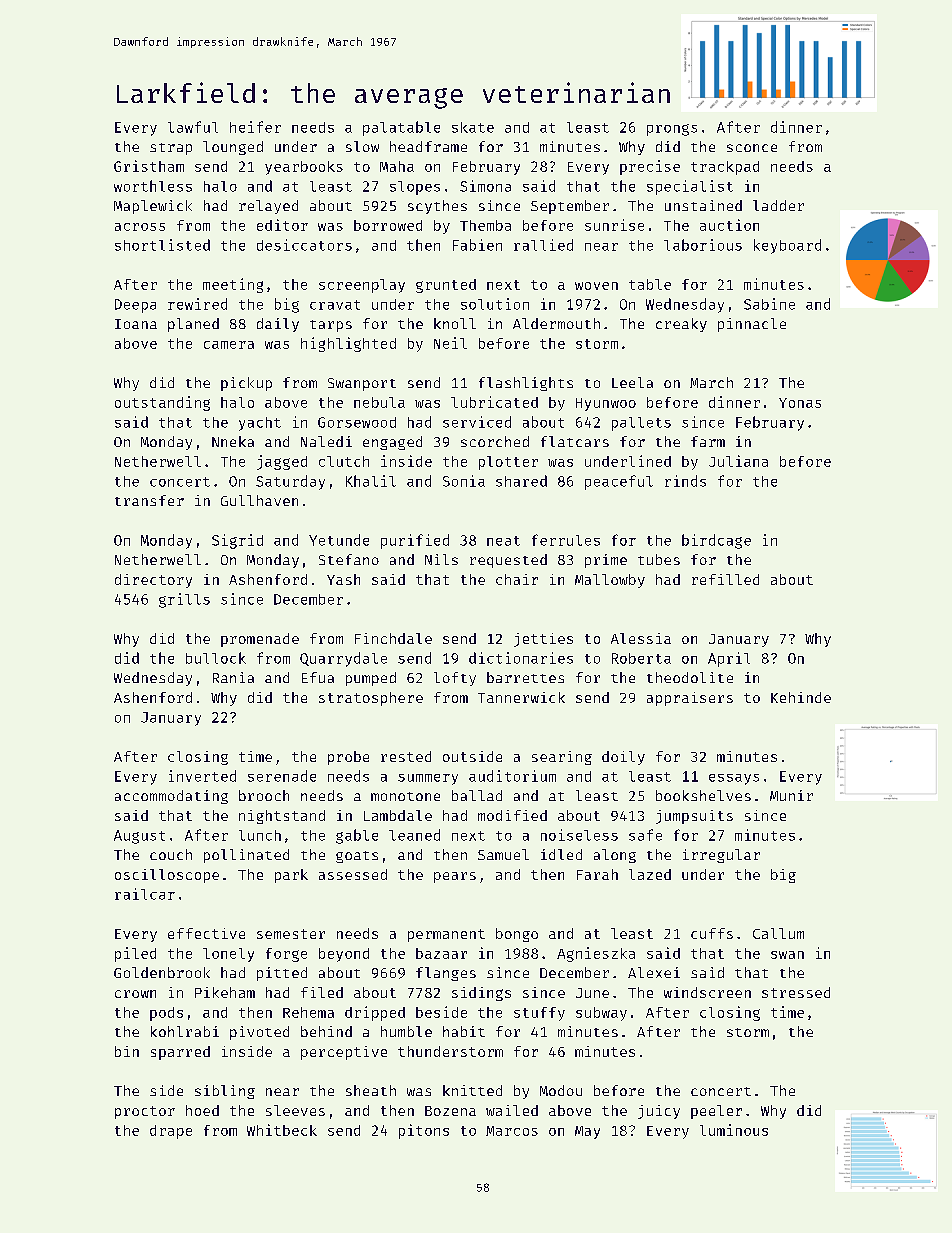 This screenshot has width=952, height=1233. I want to click on sconce, so click(752, 148).
